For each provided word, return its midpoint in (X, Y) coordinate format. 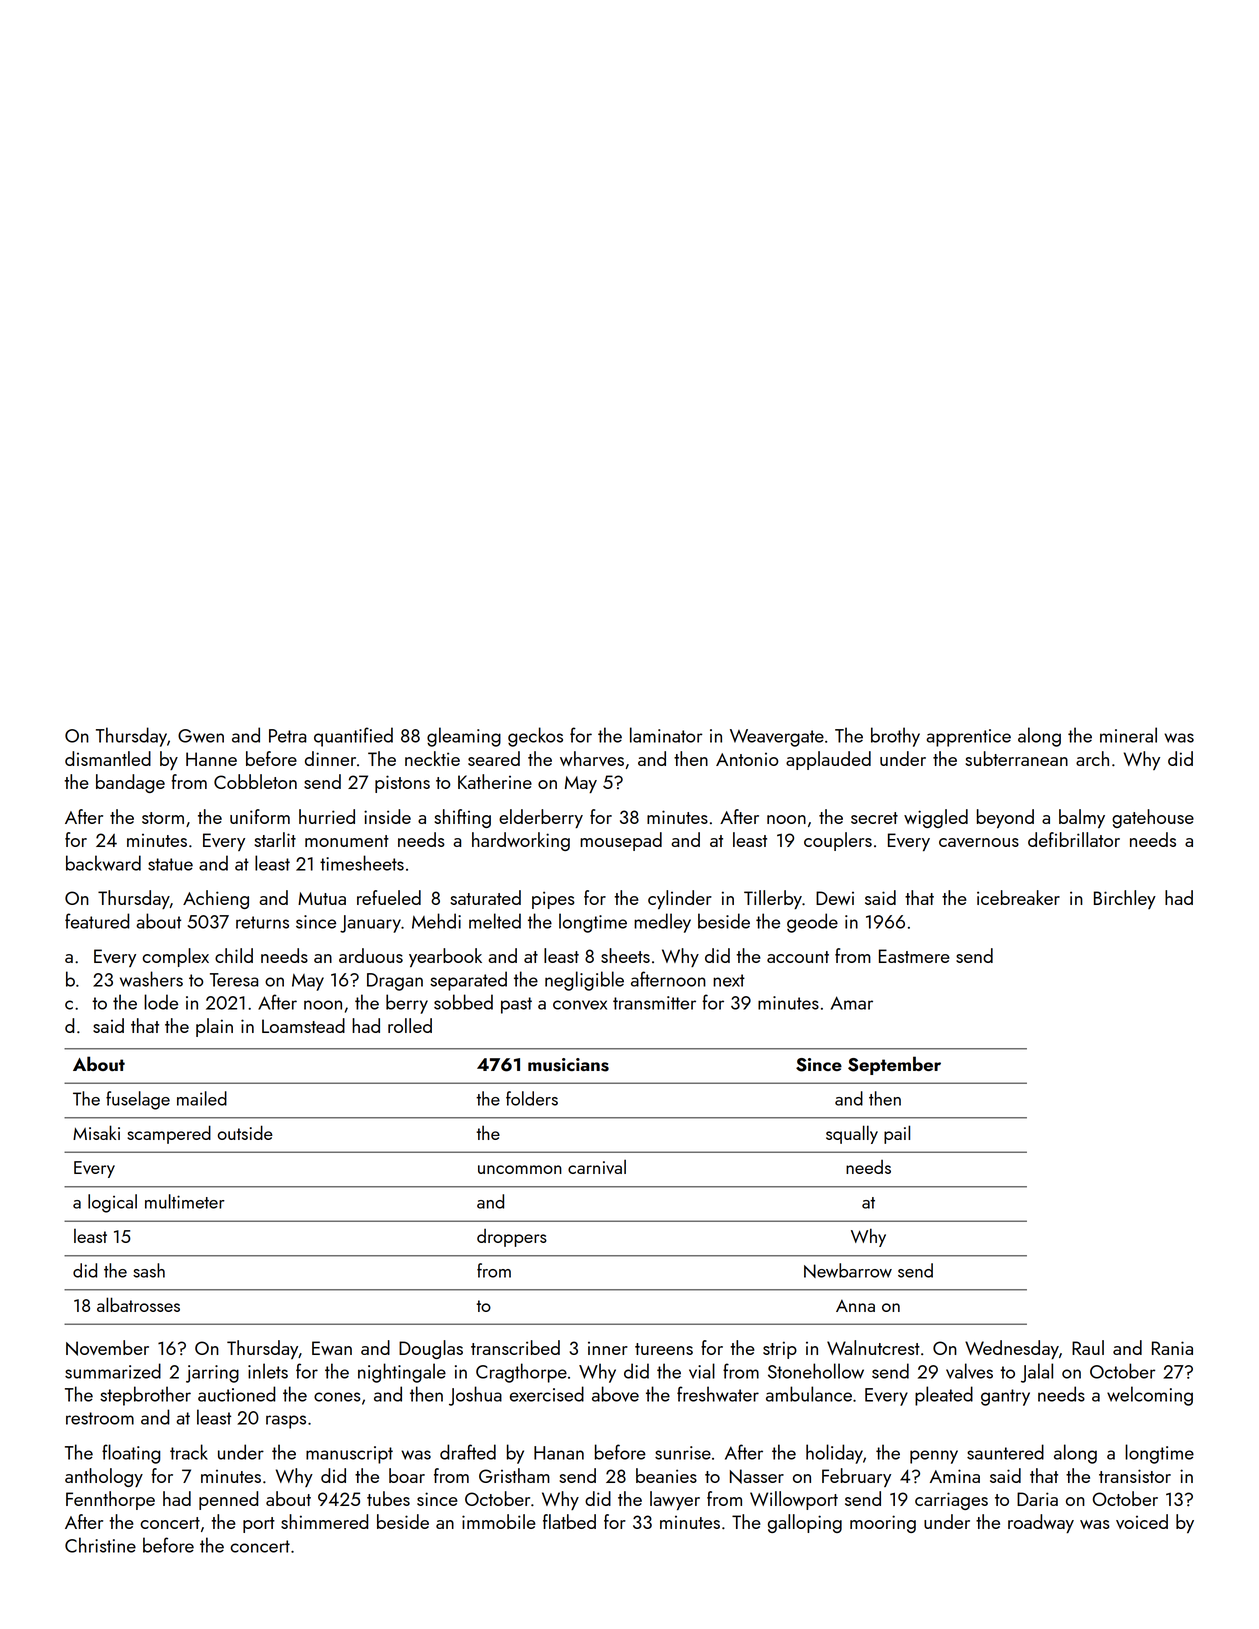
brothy (895, 737)
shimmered (324, 1521)
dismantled (108, 758)
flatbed (569, 1521)
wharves (592, 758)
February (856, 1477)
